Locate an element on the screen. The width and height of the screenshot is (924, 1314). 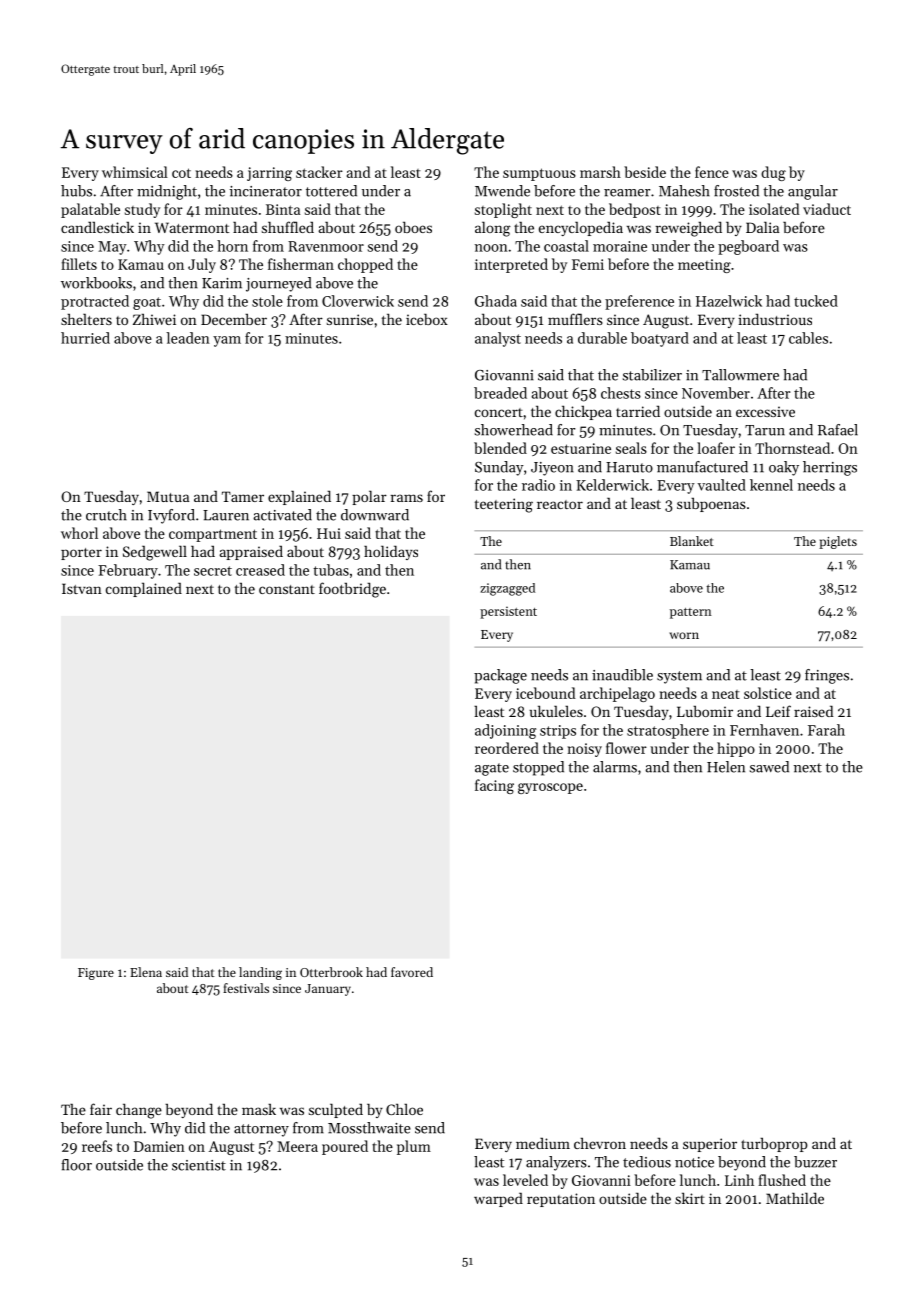
chickpea is located at coordinates (583, 412).
